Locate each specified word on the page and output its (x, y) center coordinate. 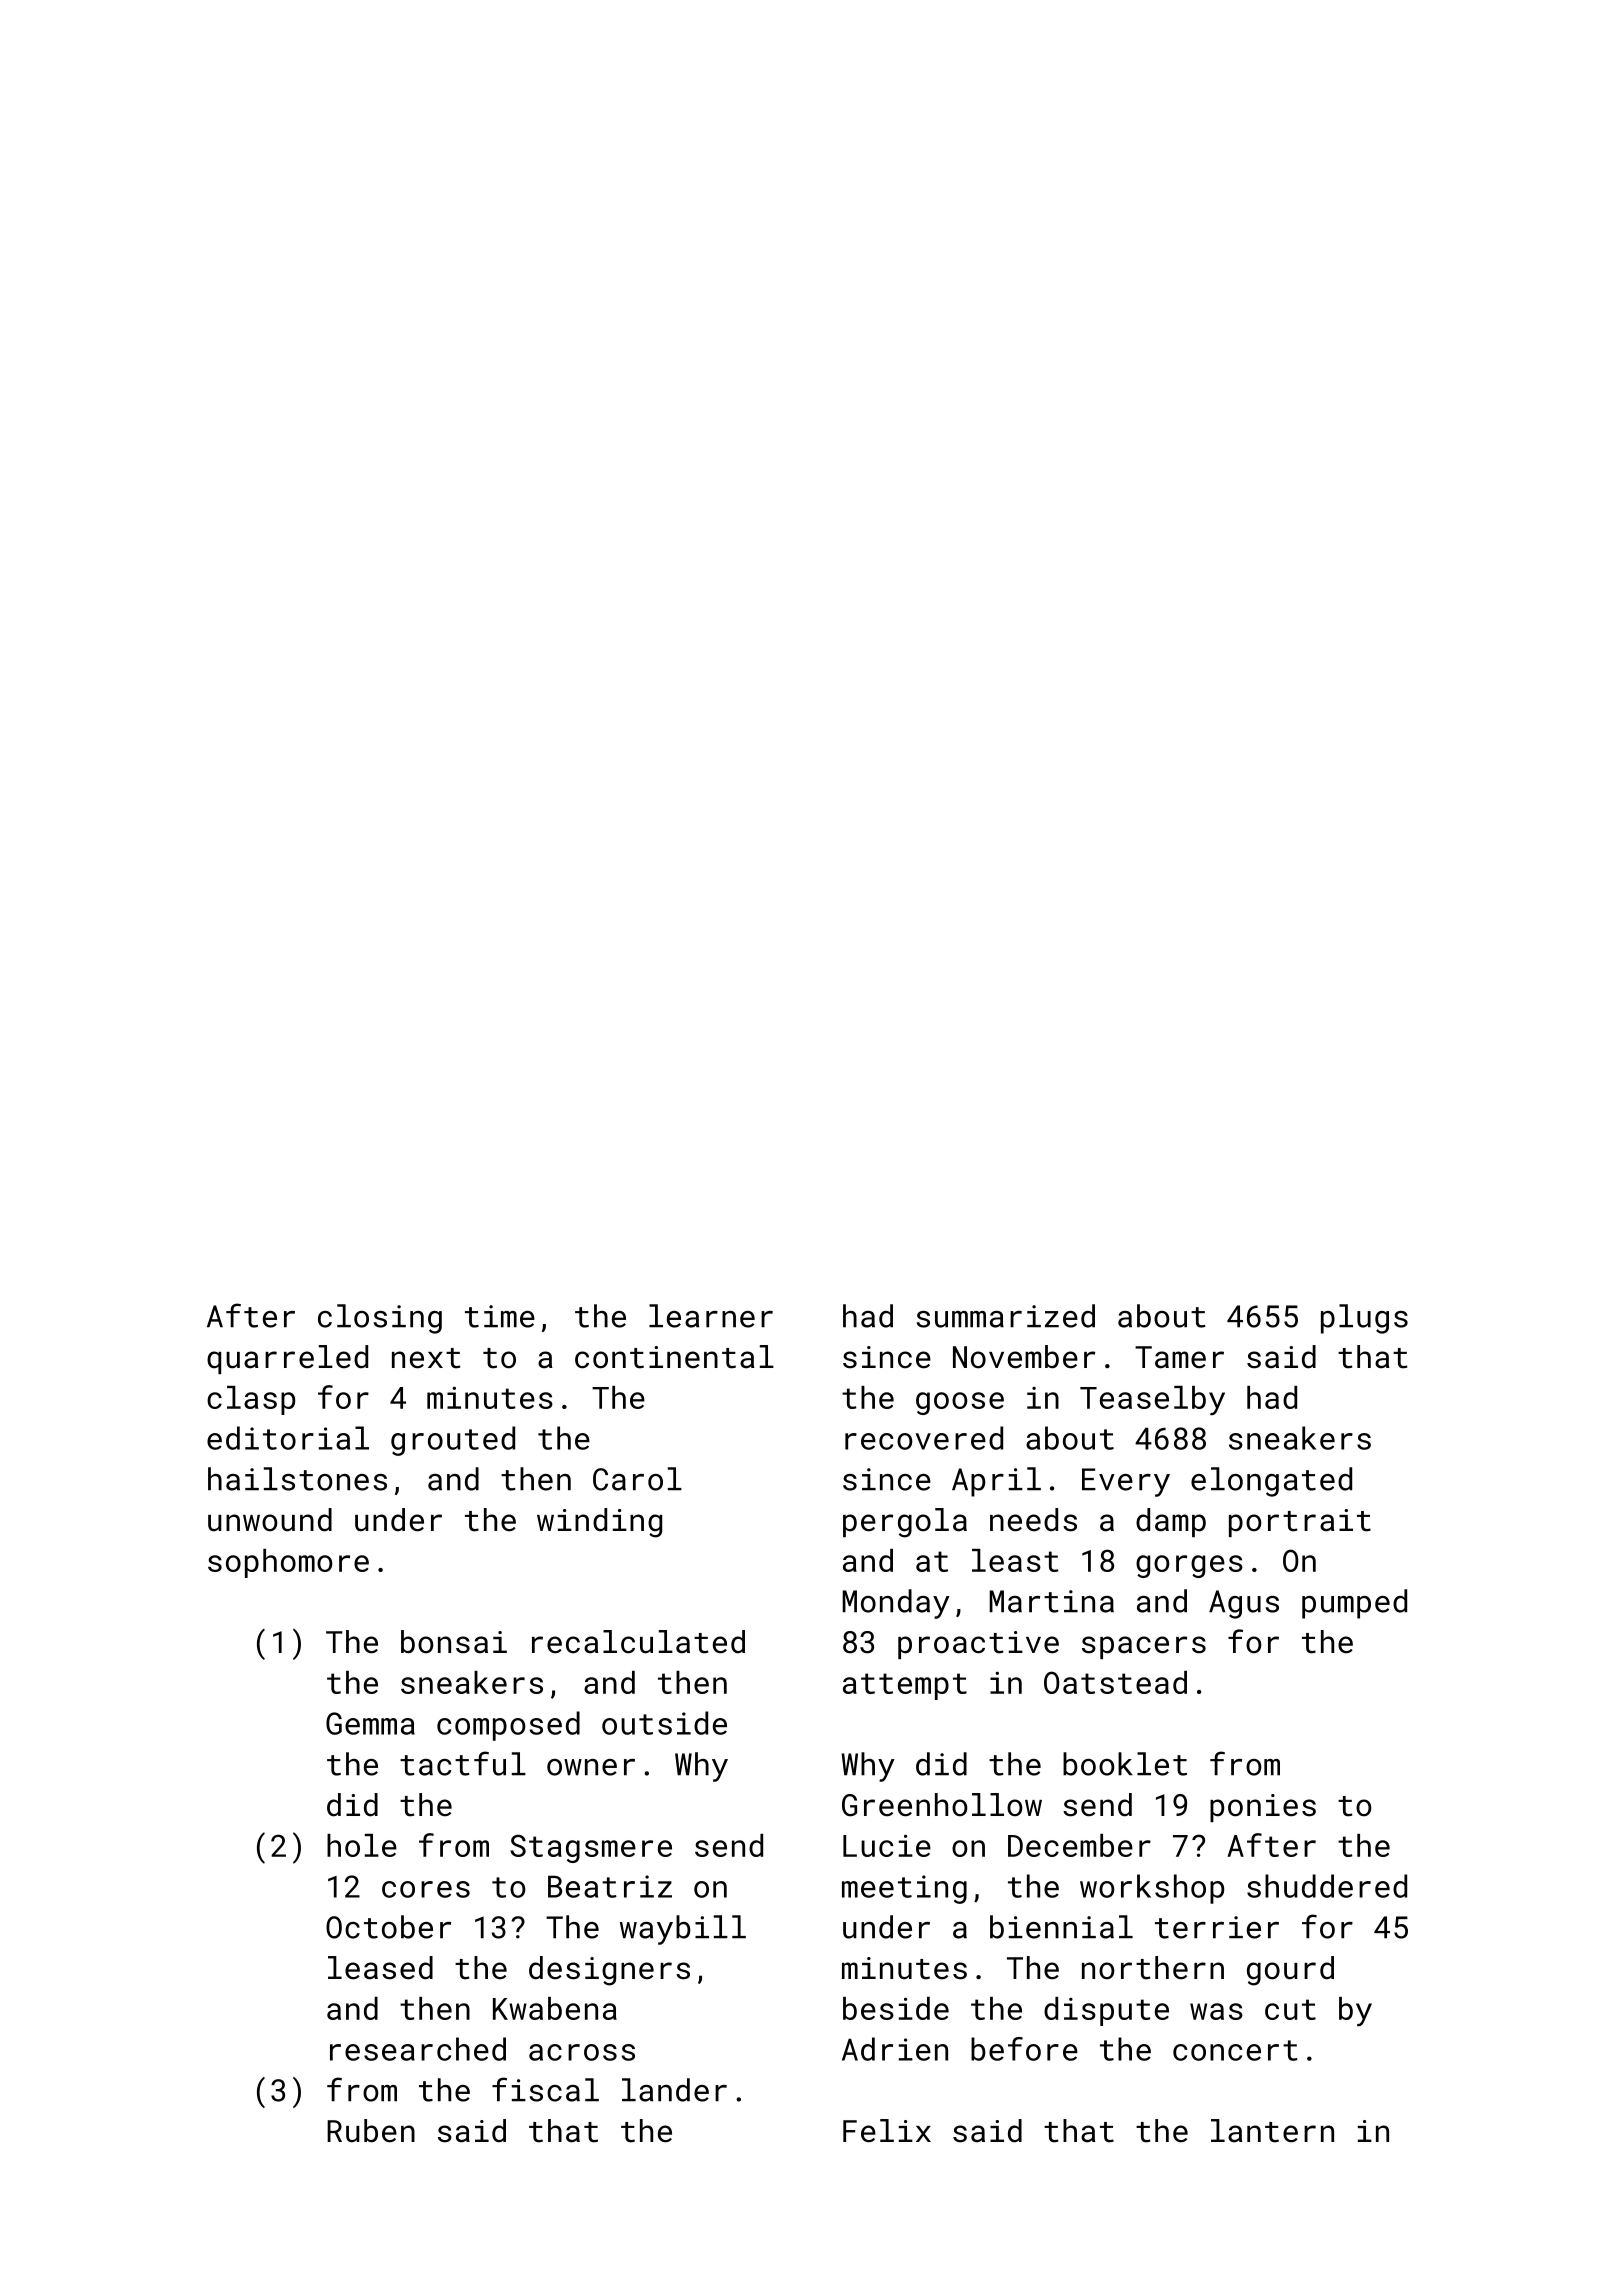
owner (591, 1767)
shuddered (1327, 1886)
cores (426, 1889)
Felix (887, 2131)
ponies (1263, 1808)
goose (960, 1403)
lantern (1272, 2131)
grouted (453, 1441)
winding (599, 1523)
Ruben (371, 2131)
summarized (1005, 1316)
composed (508, 1726)
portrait (1300, 1523)
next (426, 1358)
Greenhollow (942, 1805)
